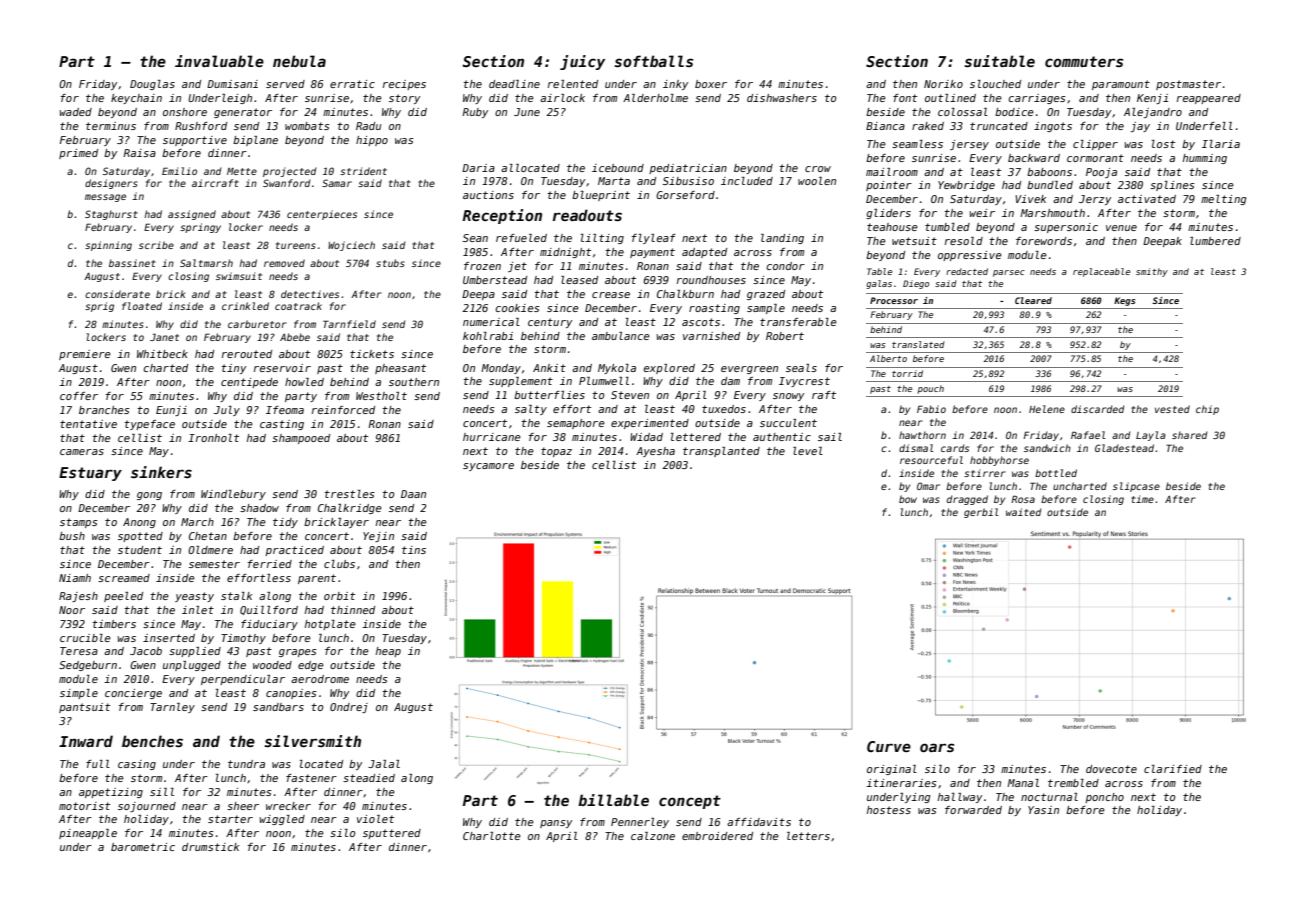  I want to click on lilting, so click(602, 239).
